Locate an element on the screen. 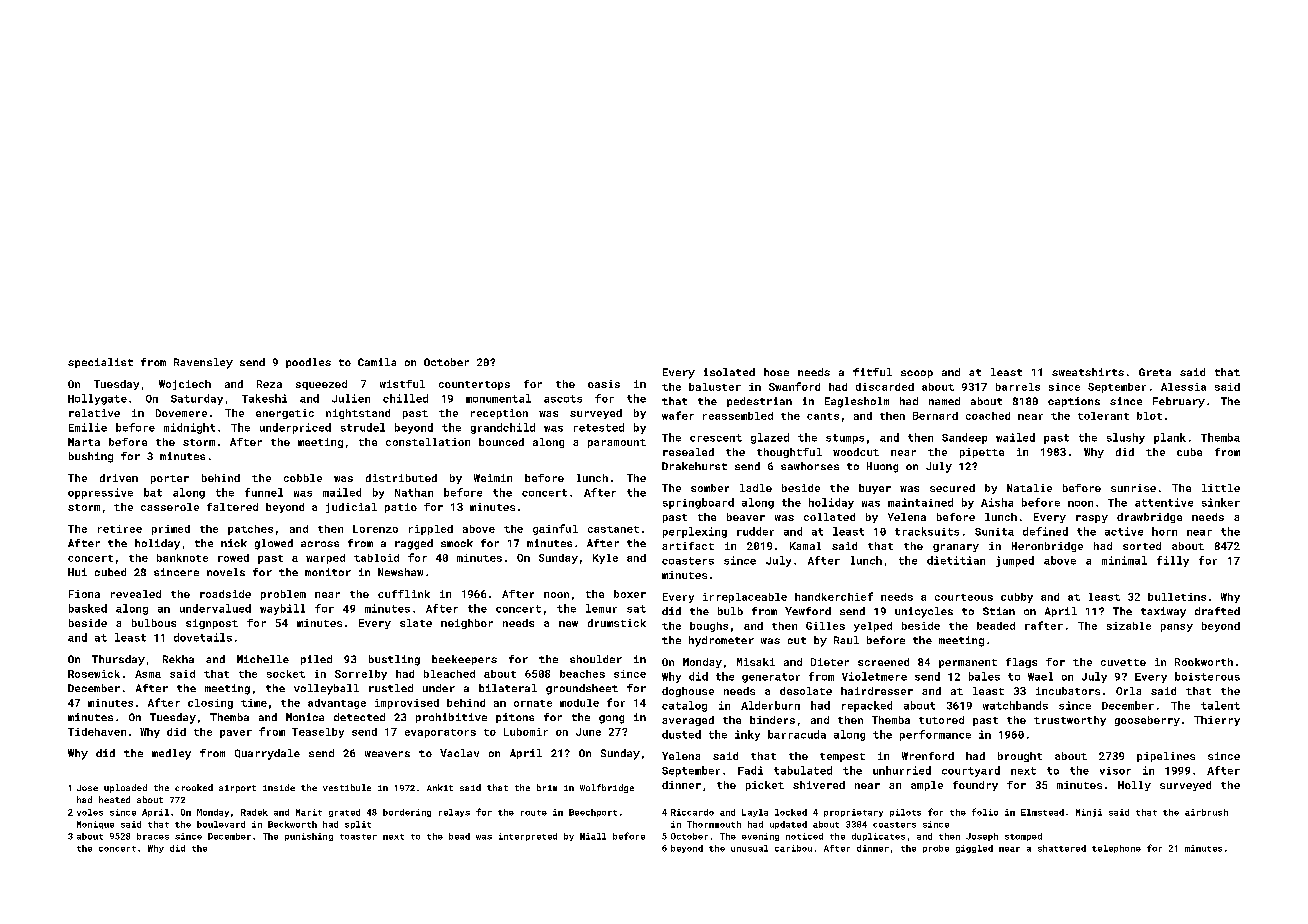 The width and height of the screenshot is (1308, 924). isolated is located at coordinates (729, 372).
